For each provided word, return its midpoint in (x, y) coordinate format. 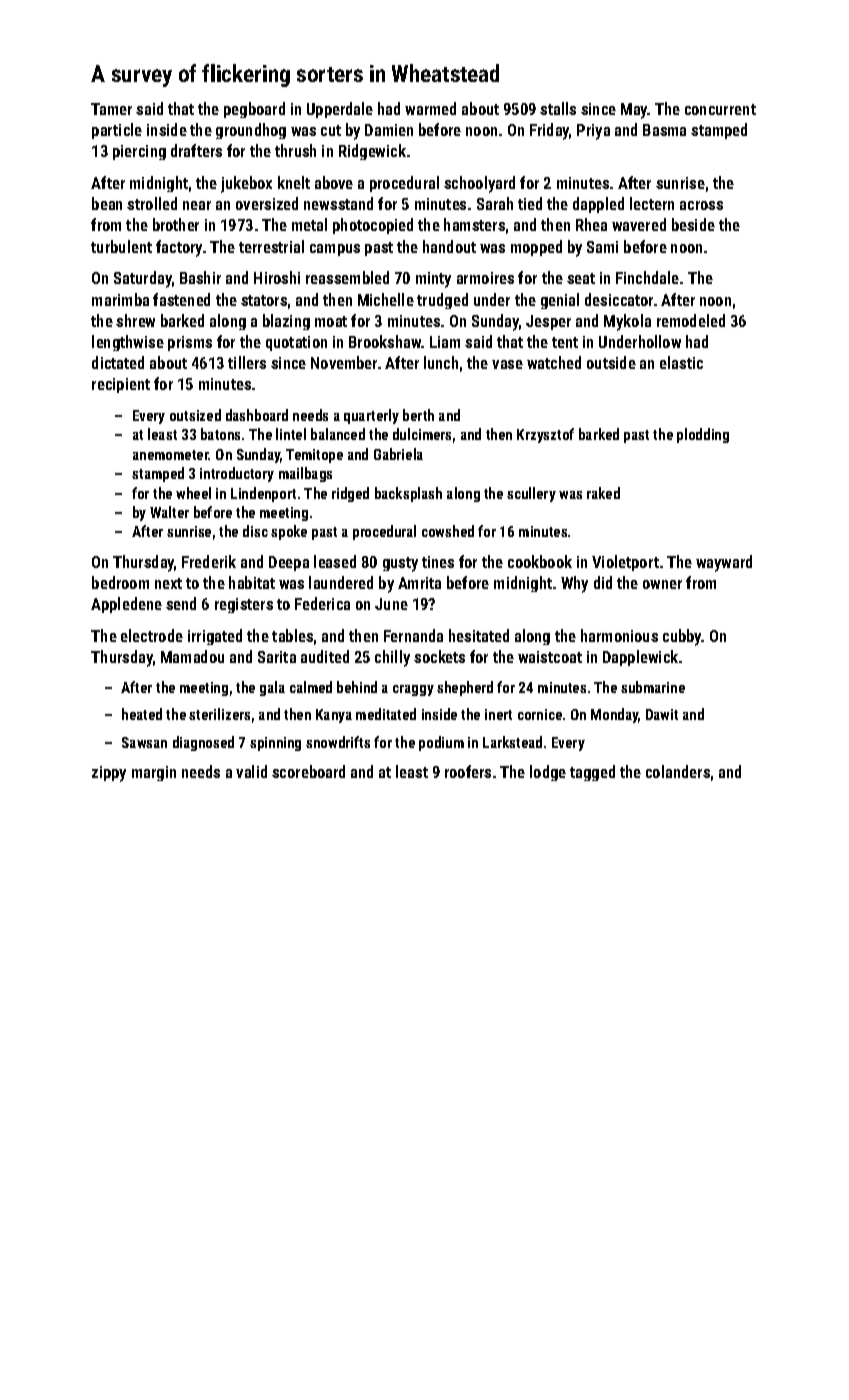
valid (251, 771)
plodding (703, 435)
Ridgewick (372, 152)
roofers (468, 771)
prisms (190, 343)
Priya (593, 132)
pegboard (254, 110)
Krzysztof (545, 435)
